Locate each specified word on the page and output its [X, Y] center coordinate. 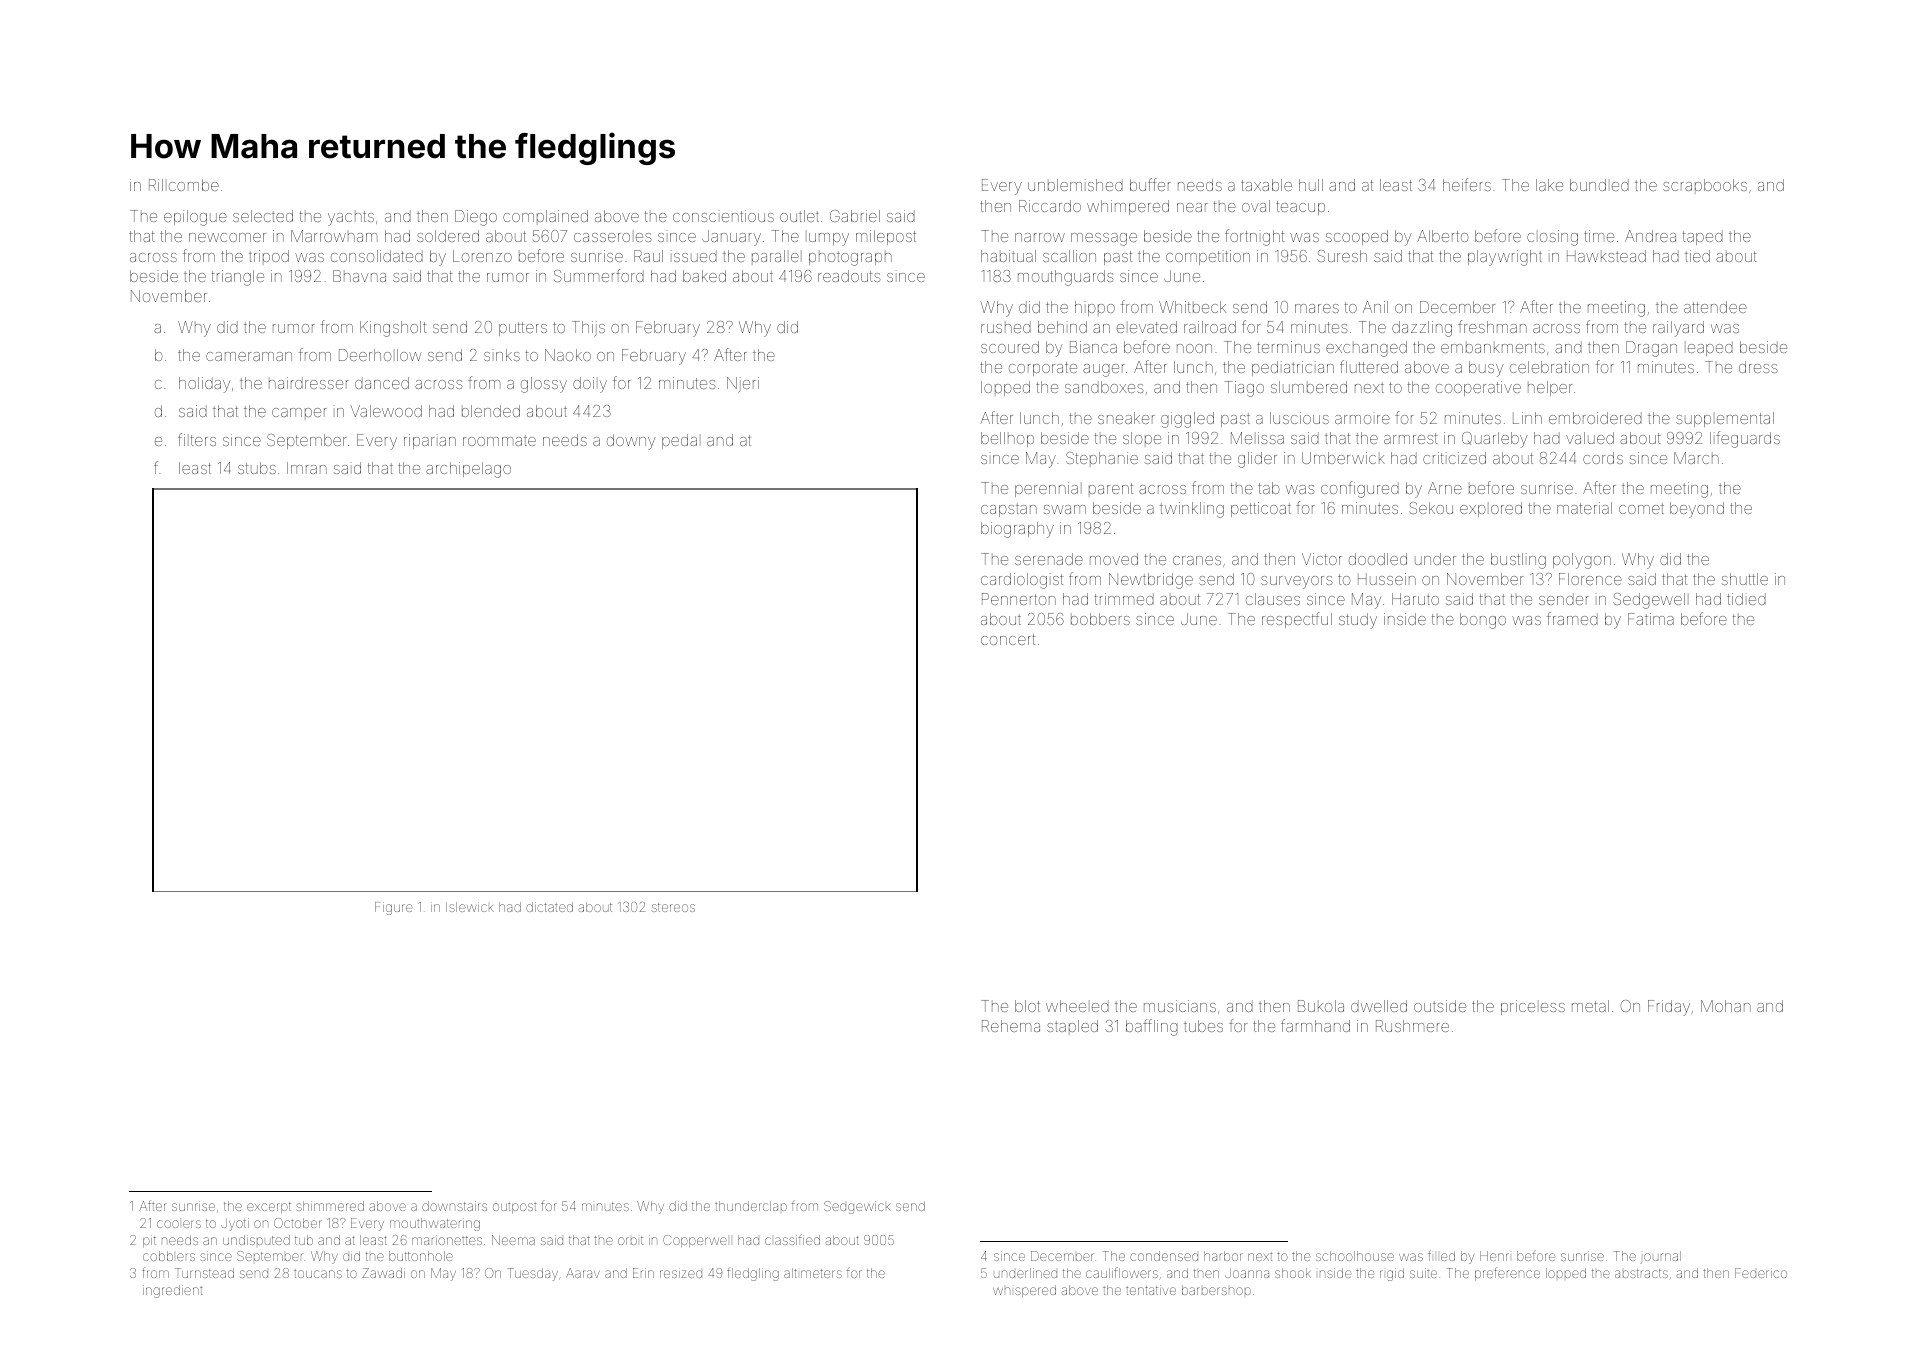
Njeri [743, 385]
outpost [514, 1208]
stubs [257, 468]
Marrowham [334, 236]
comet [1641, 508]
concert [1008, 639]
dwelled [1379, 1006]
